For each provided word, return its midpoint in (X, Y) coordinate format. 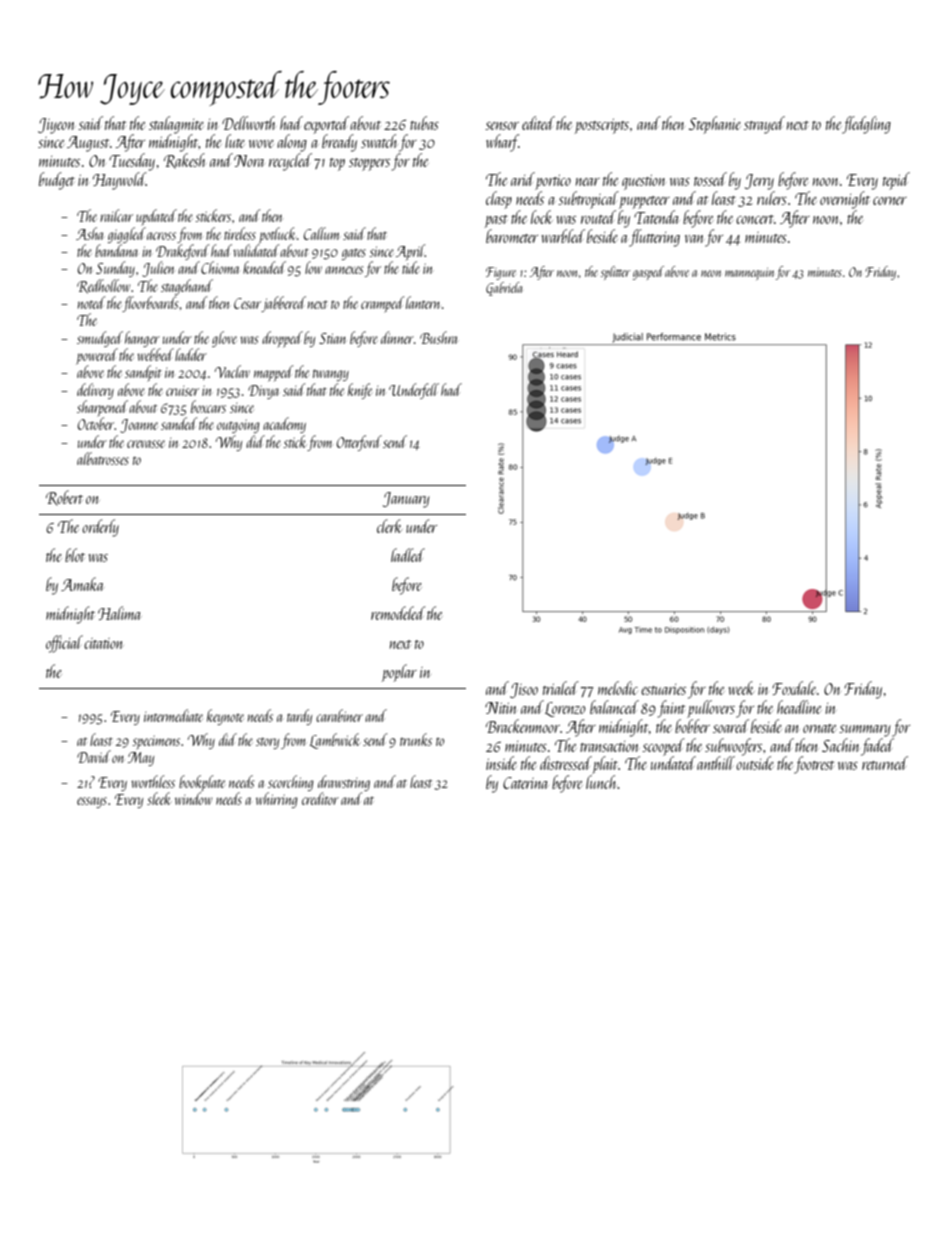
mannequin (749, 274)
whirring (277, 800)
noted (91, 302)
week (741, 688)
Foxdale (794, 688)
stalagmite (176, 125)
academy (284, 425)
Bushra (438, 337)
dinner (397, 337)
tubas (424, 123)
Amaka (82, 584)
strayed (764, 125)
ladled (408, 555)
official (64, 644)
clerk (389, 526)
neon (711, 273)
